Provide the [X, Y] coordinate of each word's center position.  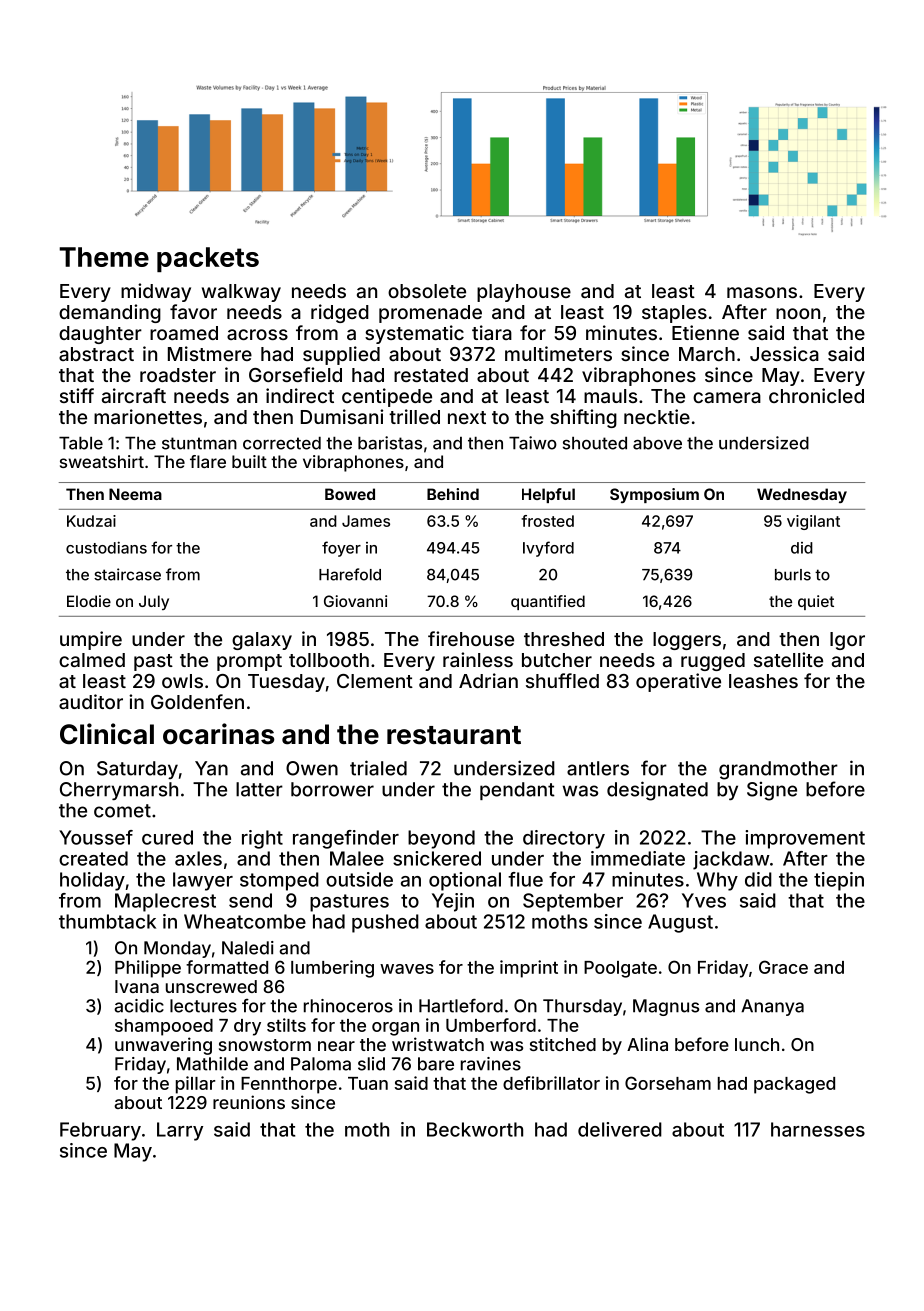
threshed [564, 639]
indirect [300, 395]
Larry [180, 1131]
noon [798, 313]
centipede [387, 397]
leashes [763, 681]
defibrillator [551, 1083]
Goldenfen [197, 701]
